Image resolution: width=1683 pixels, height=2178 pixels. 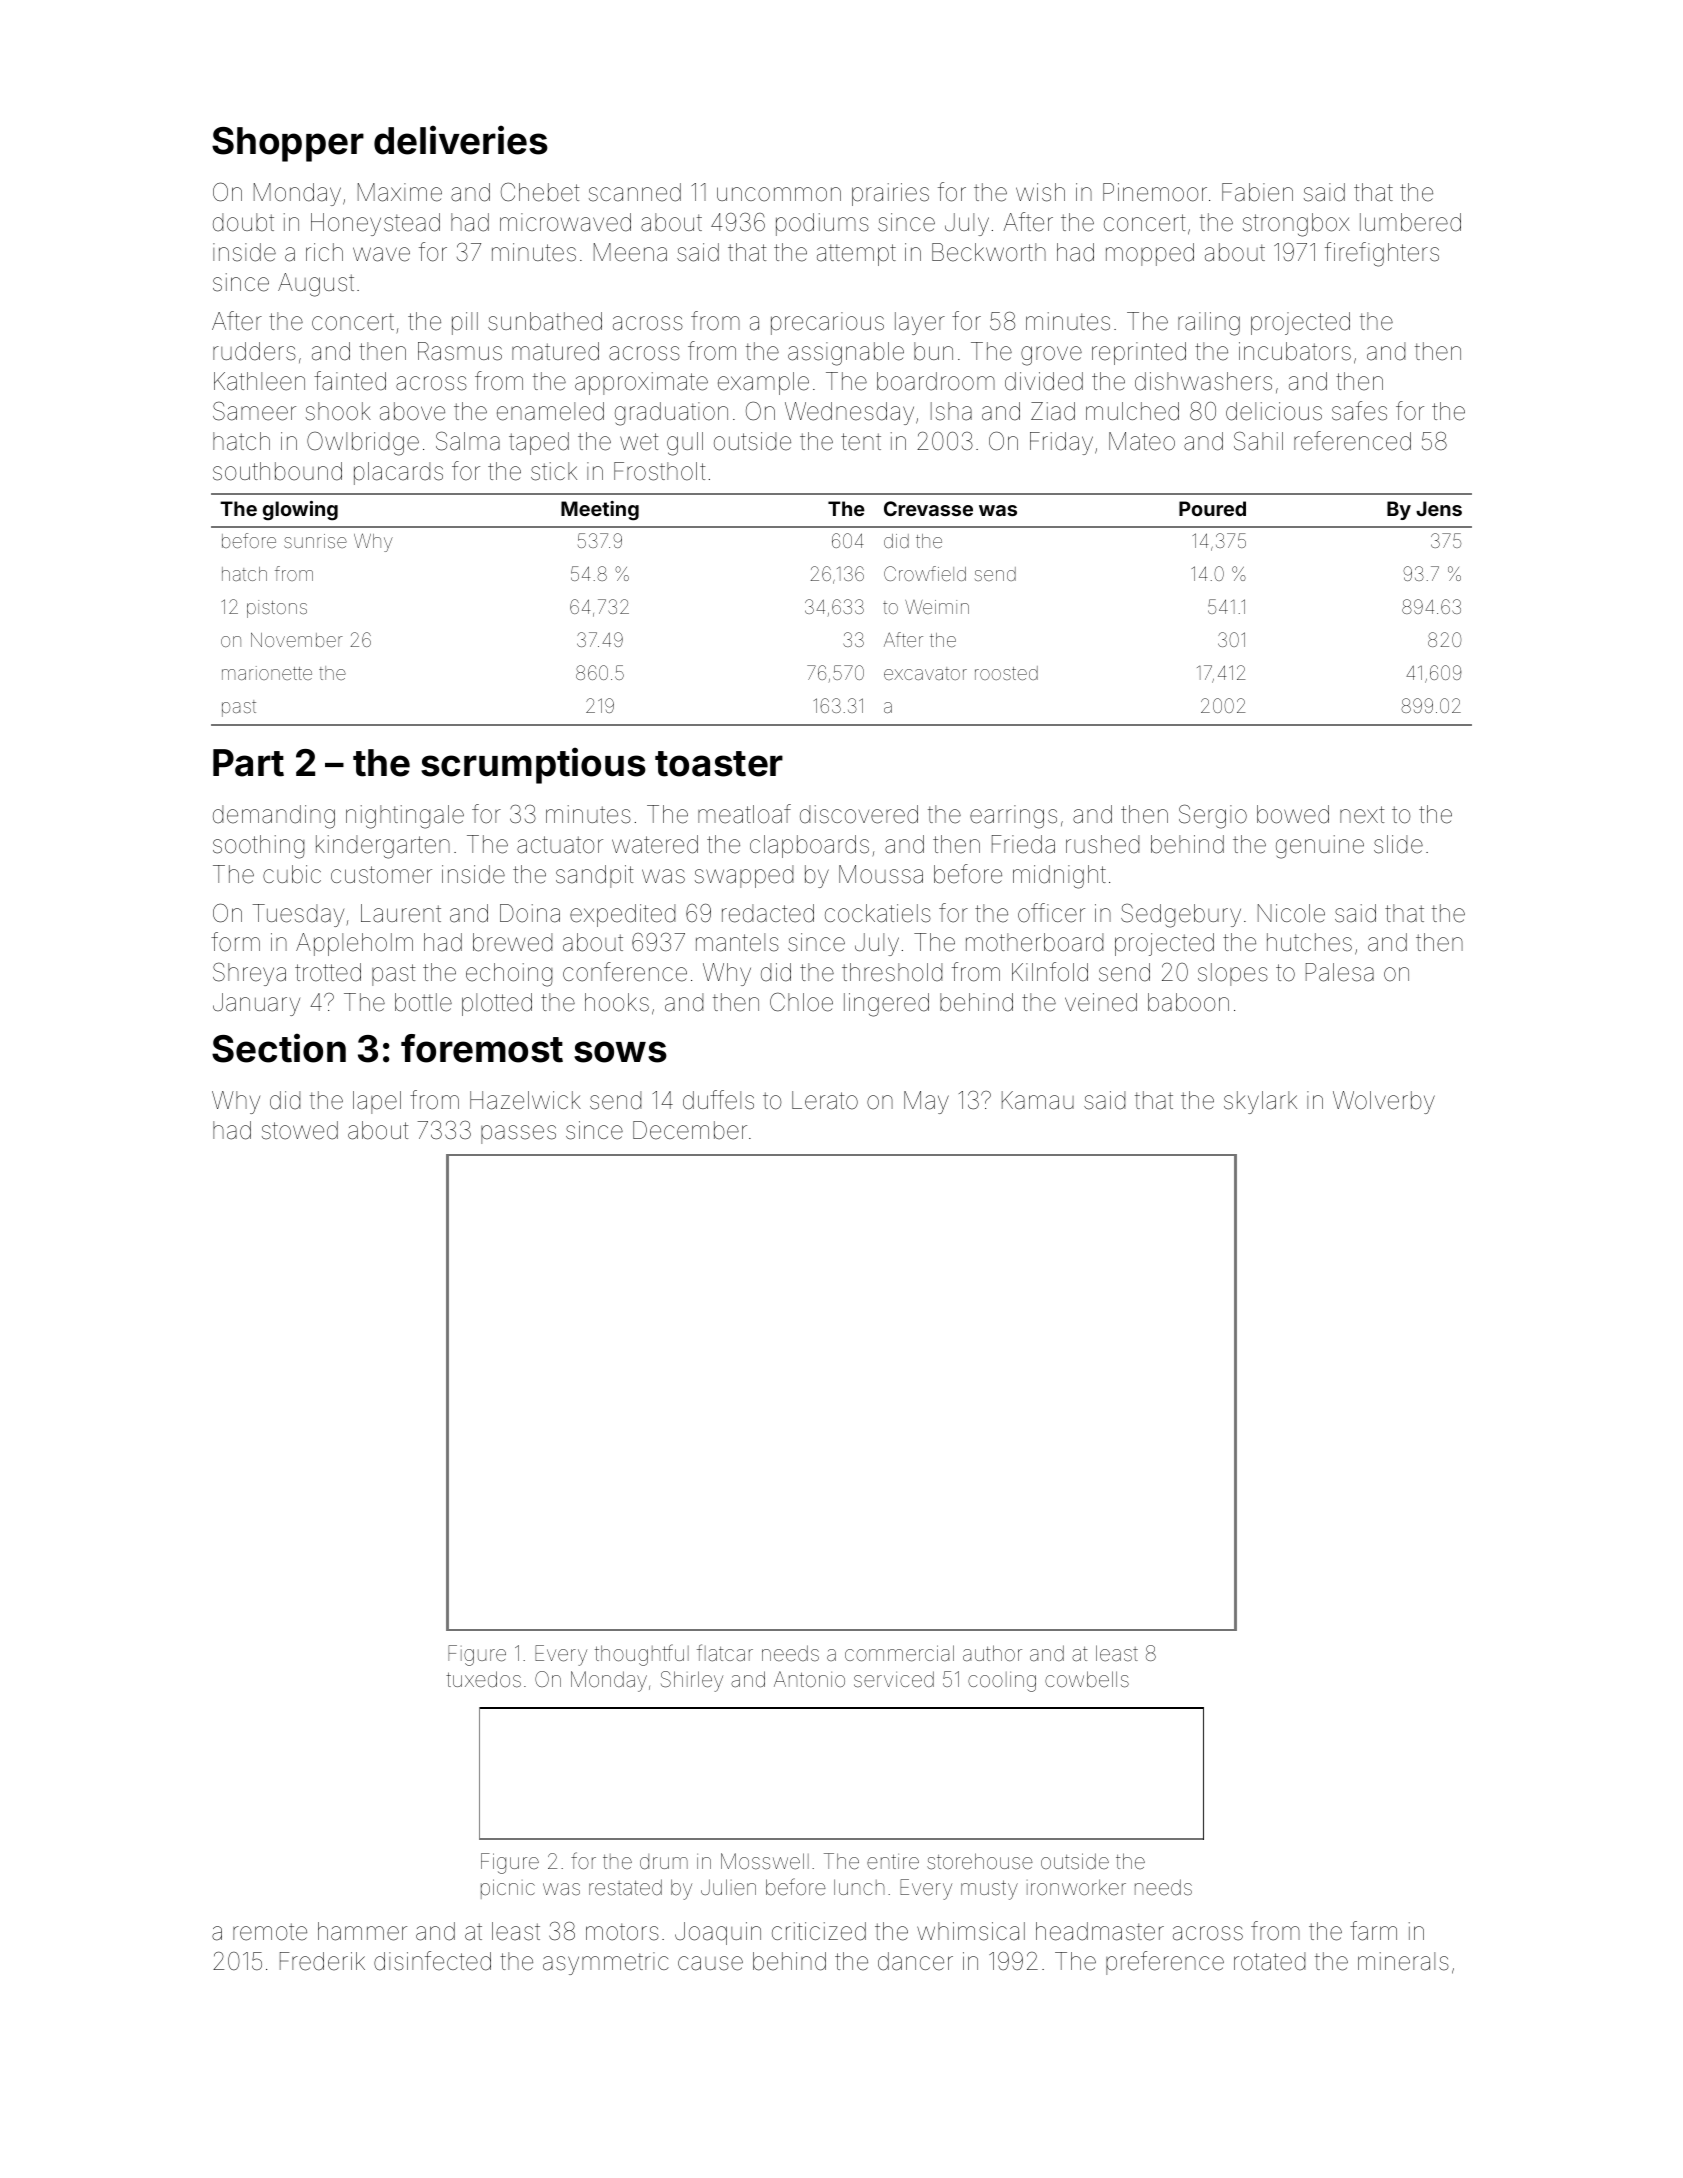 I want to click on Shopper, so click(x=288, y=144).
